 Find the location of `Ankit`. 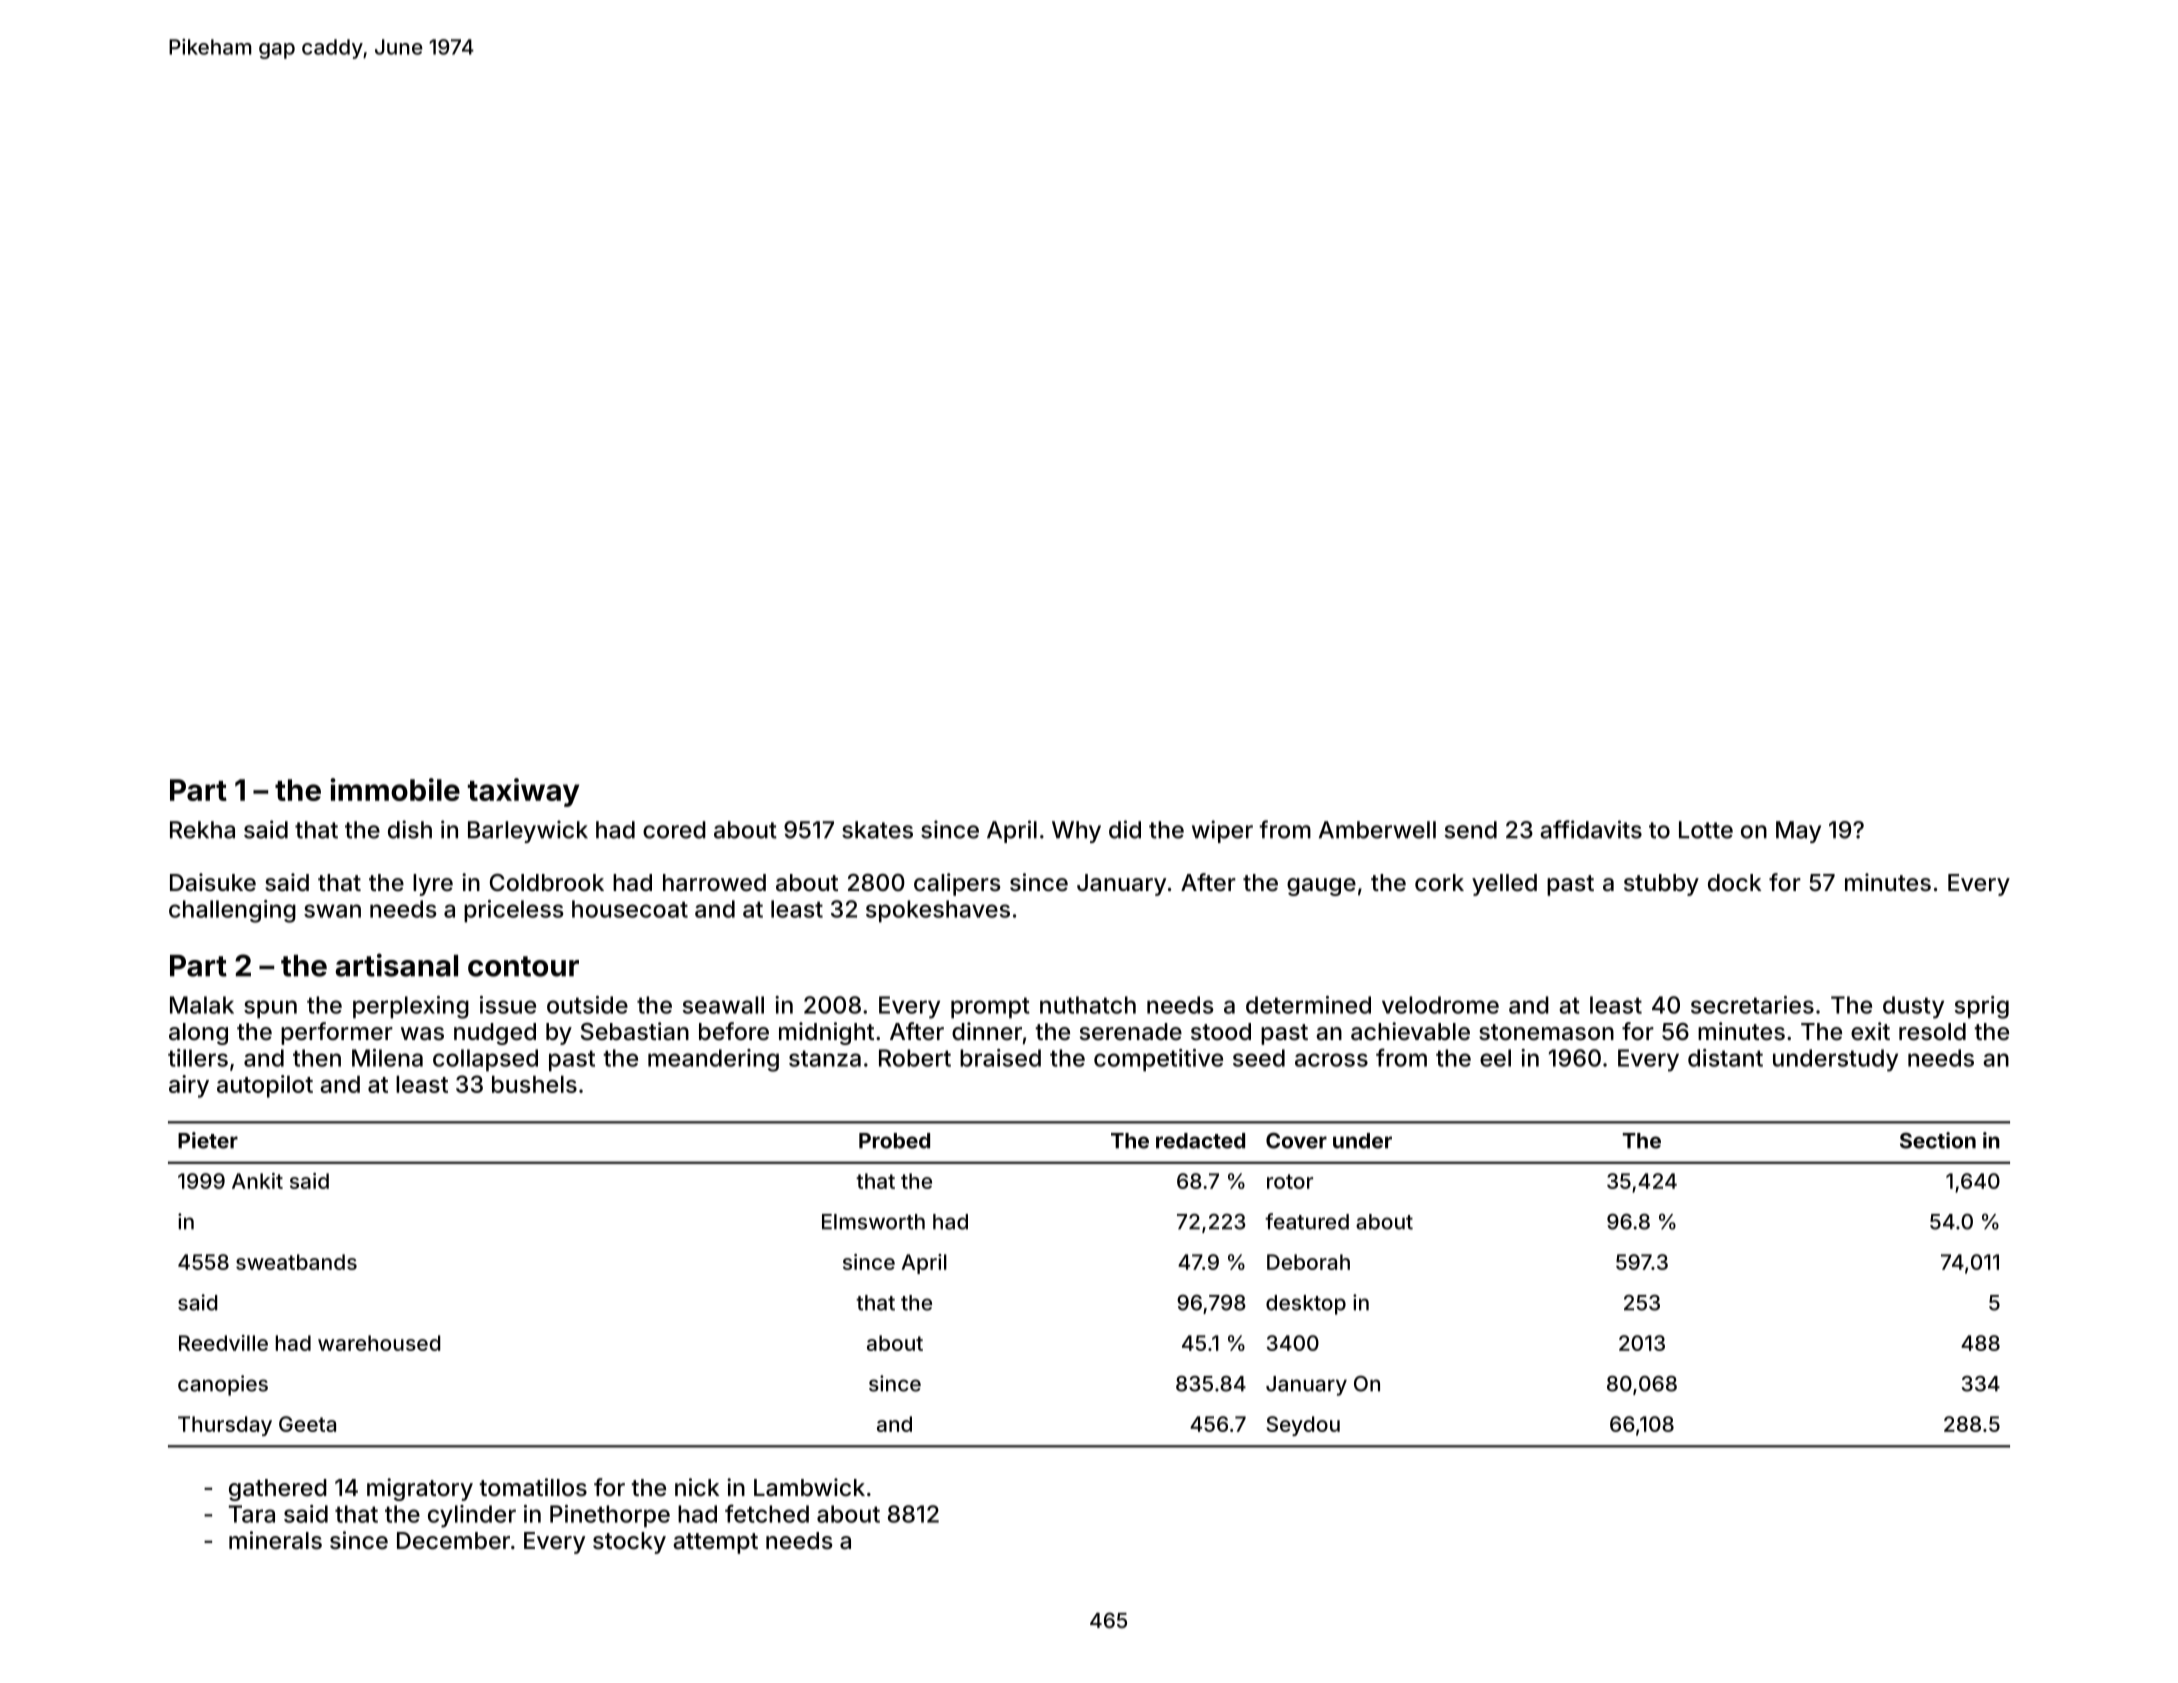

Ankit is located at coordinates (257, 1181).
